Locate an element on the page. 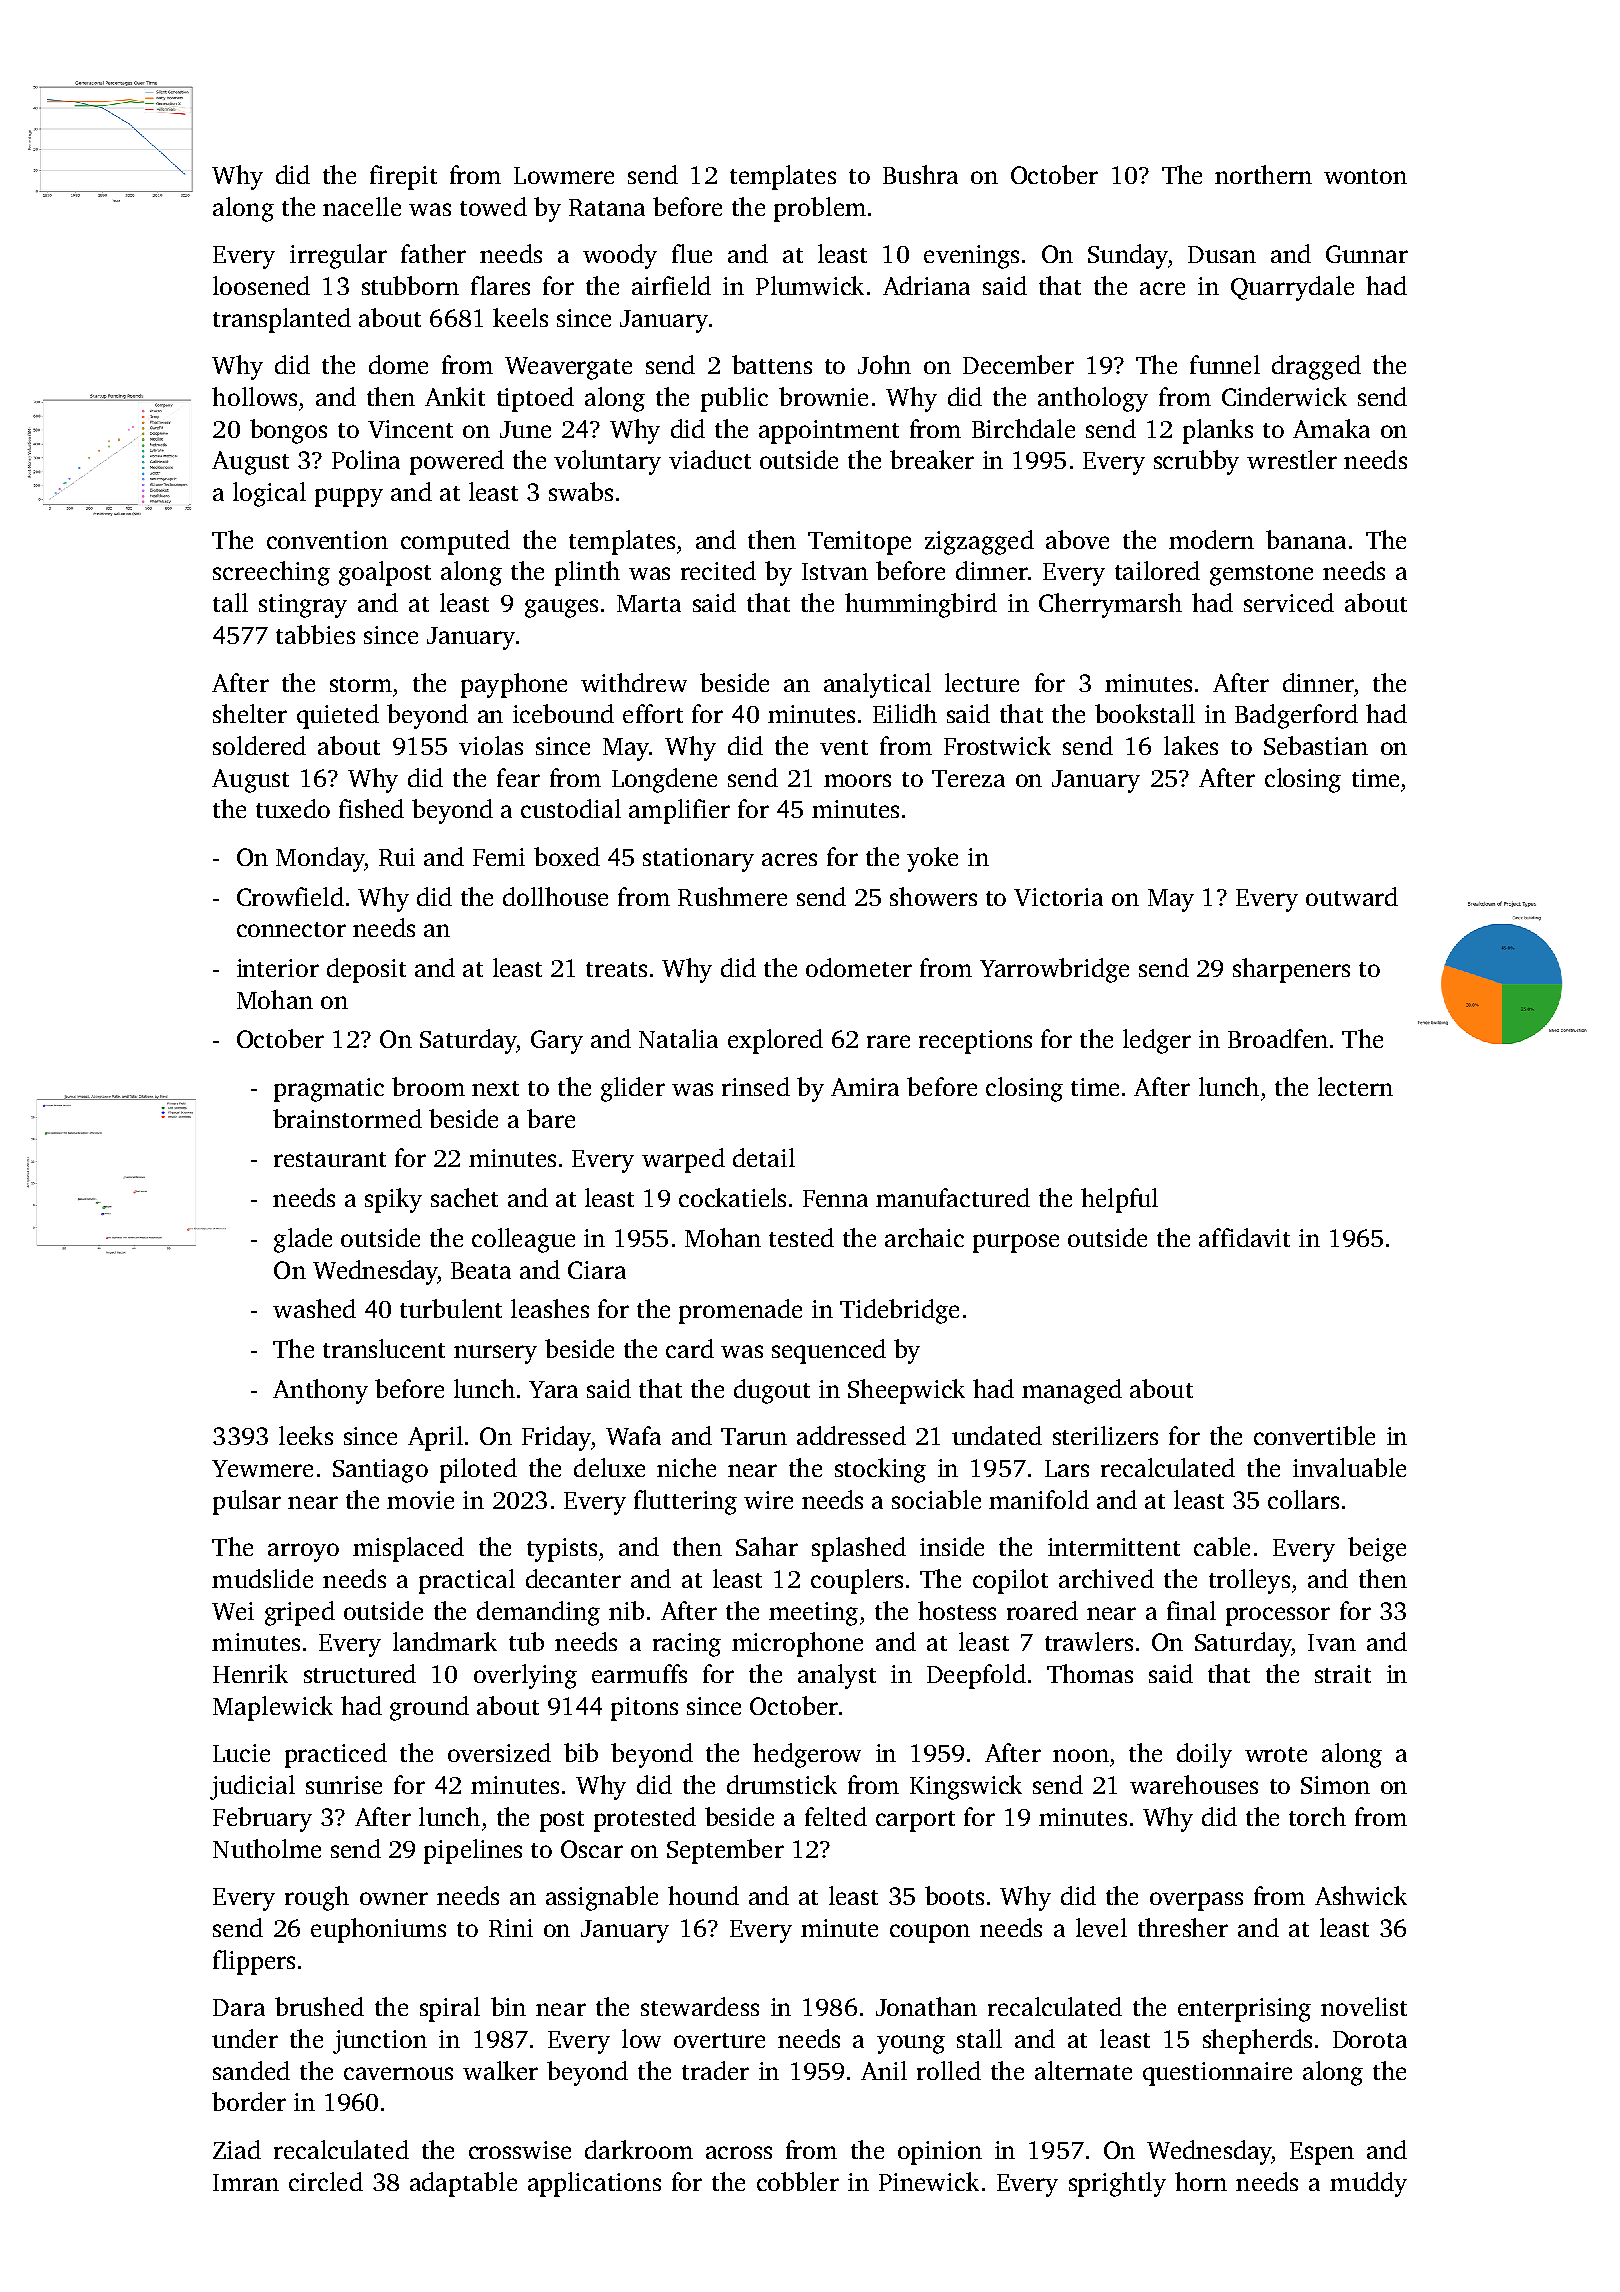 This document has height=2292, width=1620. explored is located at coordinates (775, 1041).
